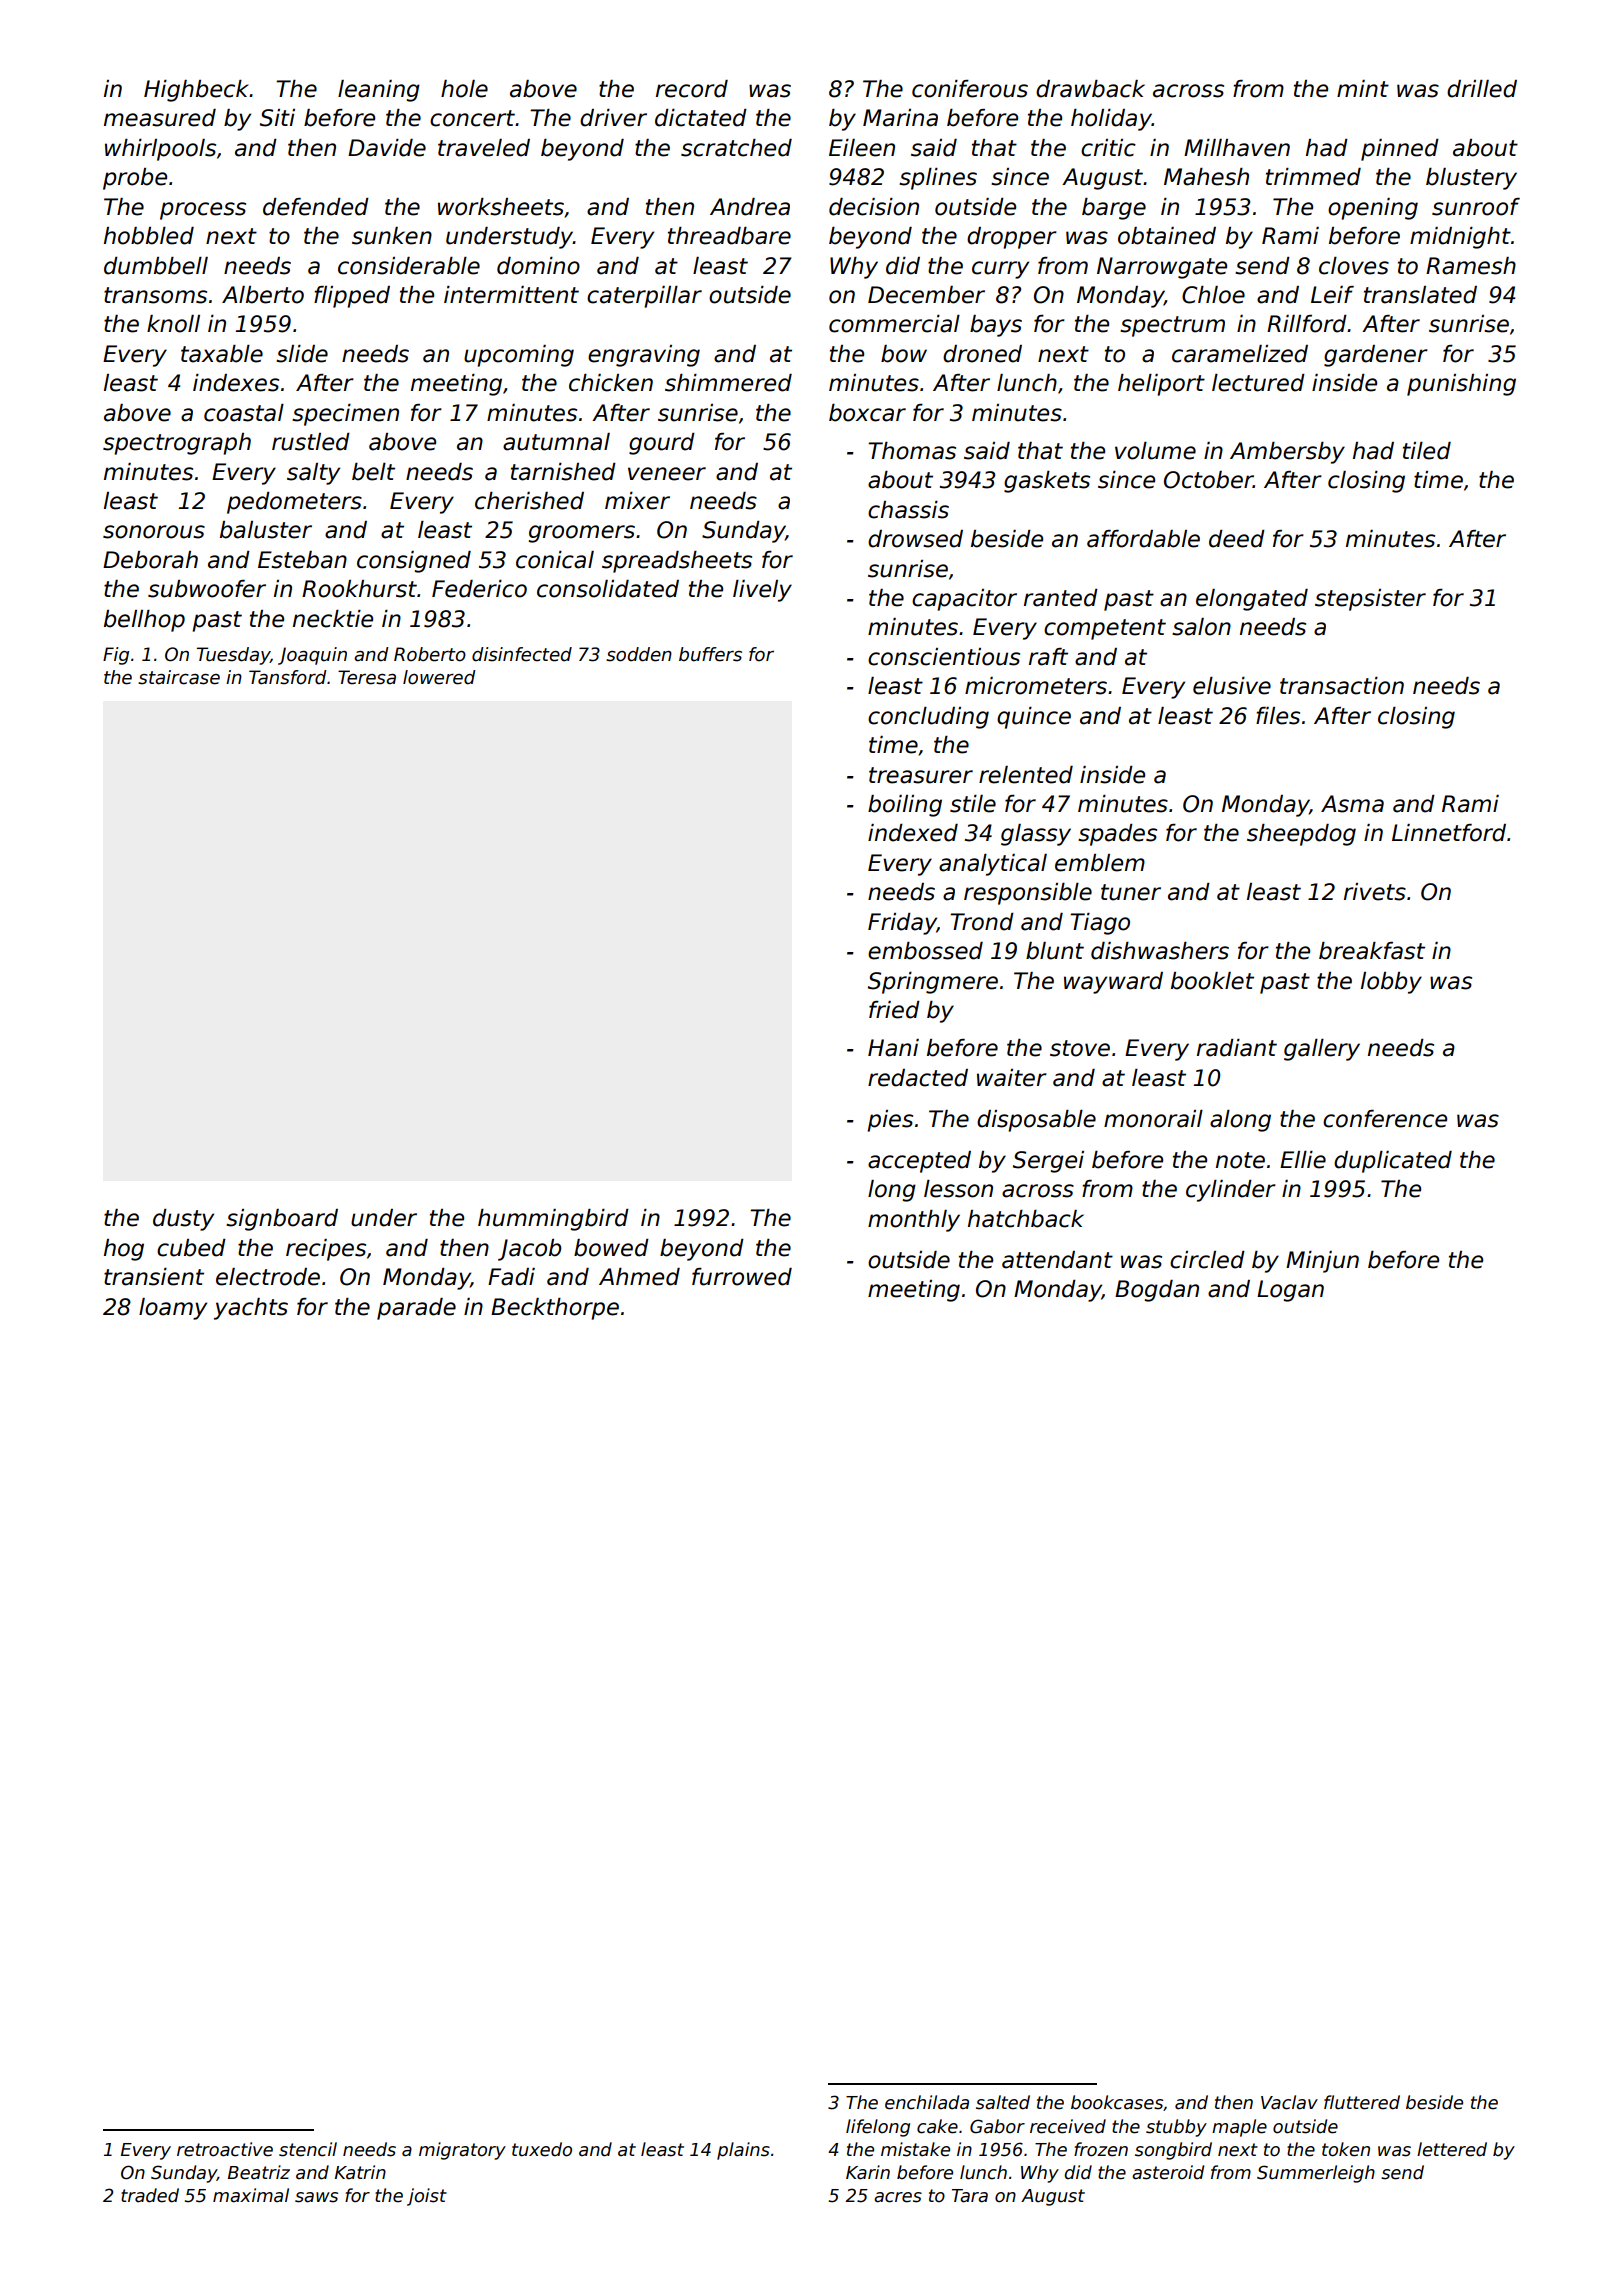 This screenshot has height=2292, width=1620. I want to click on hole, so click(464, 89).
